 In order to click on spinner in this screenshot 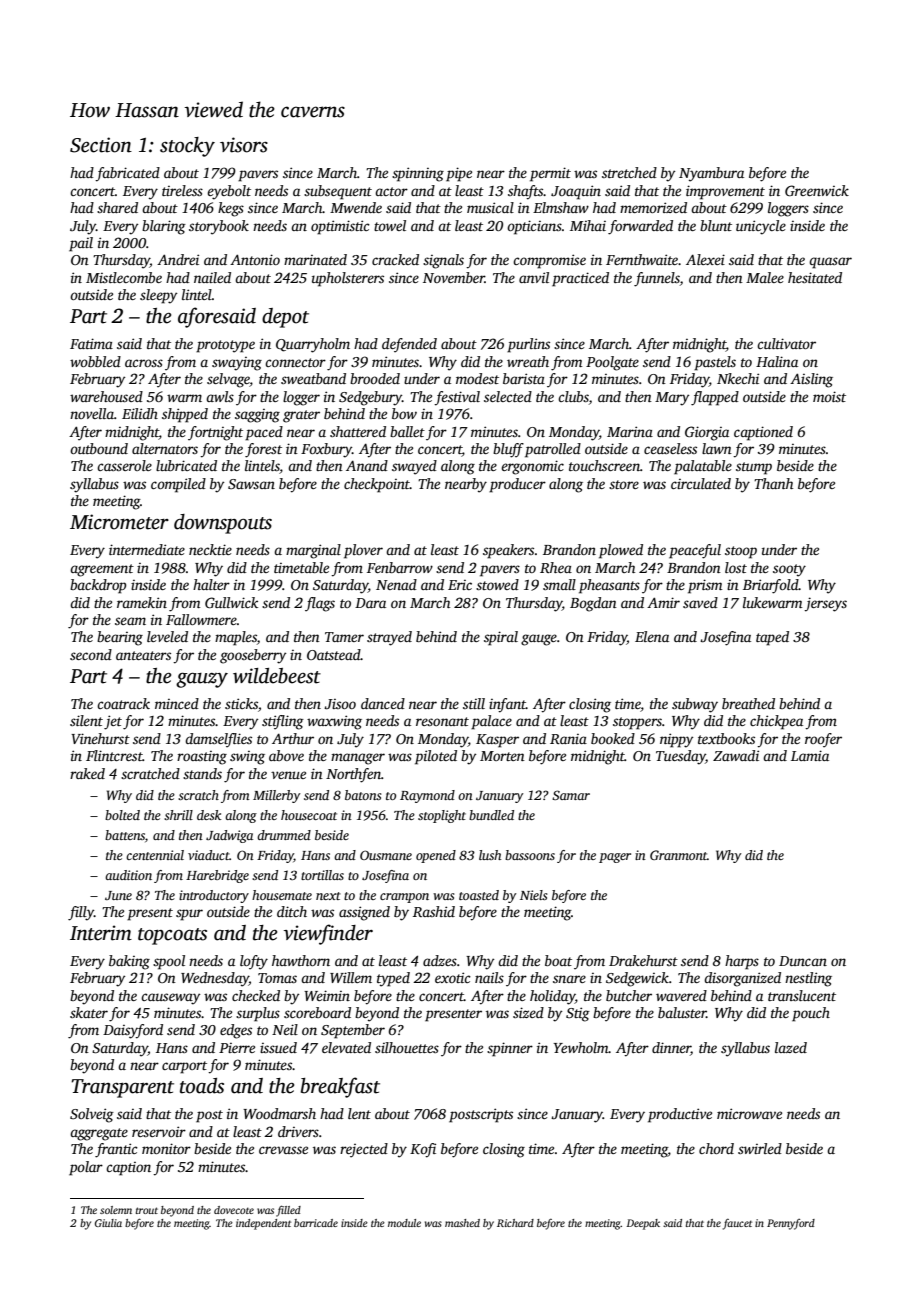, I will do `click(510, 1049)`.
